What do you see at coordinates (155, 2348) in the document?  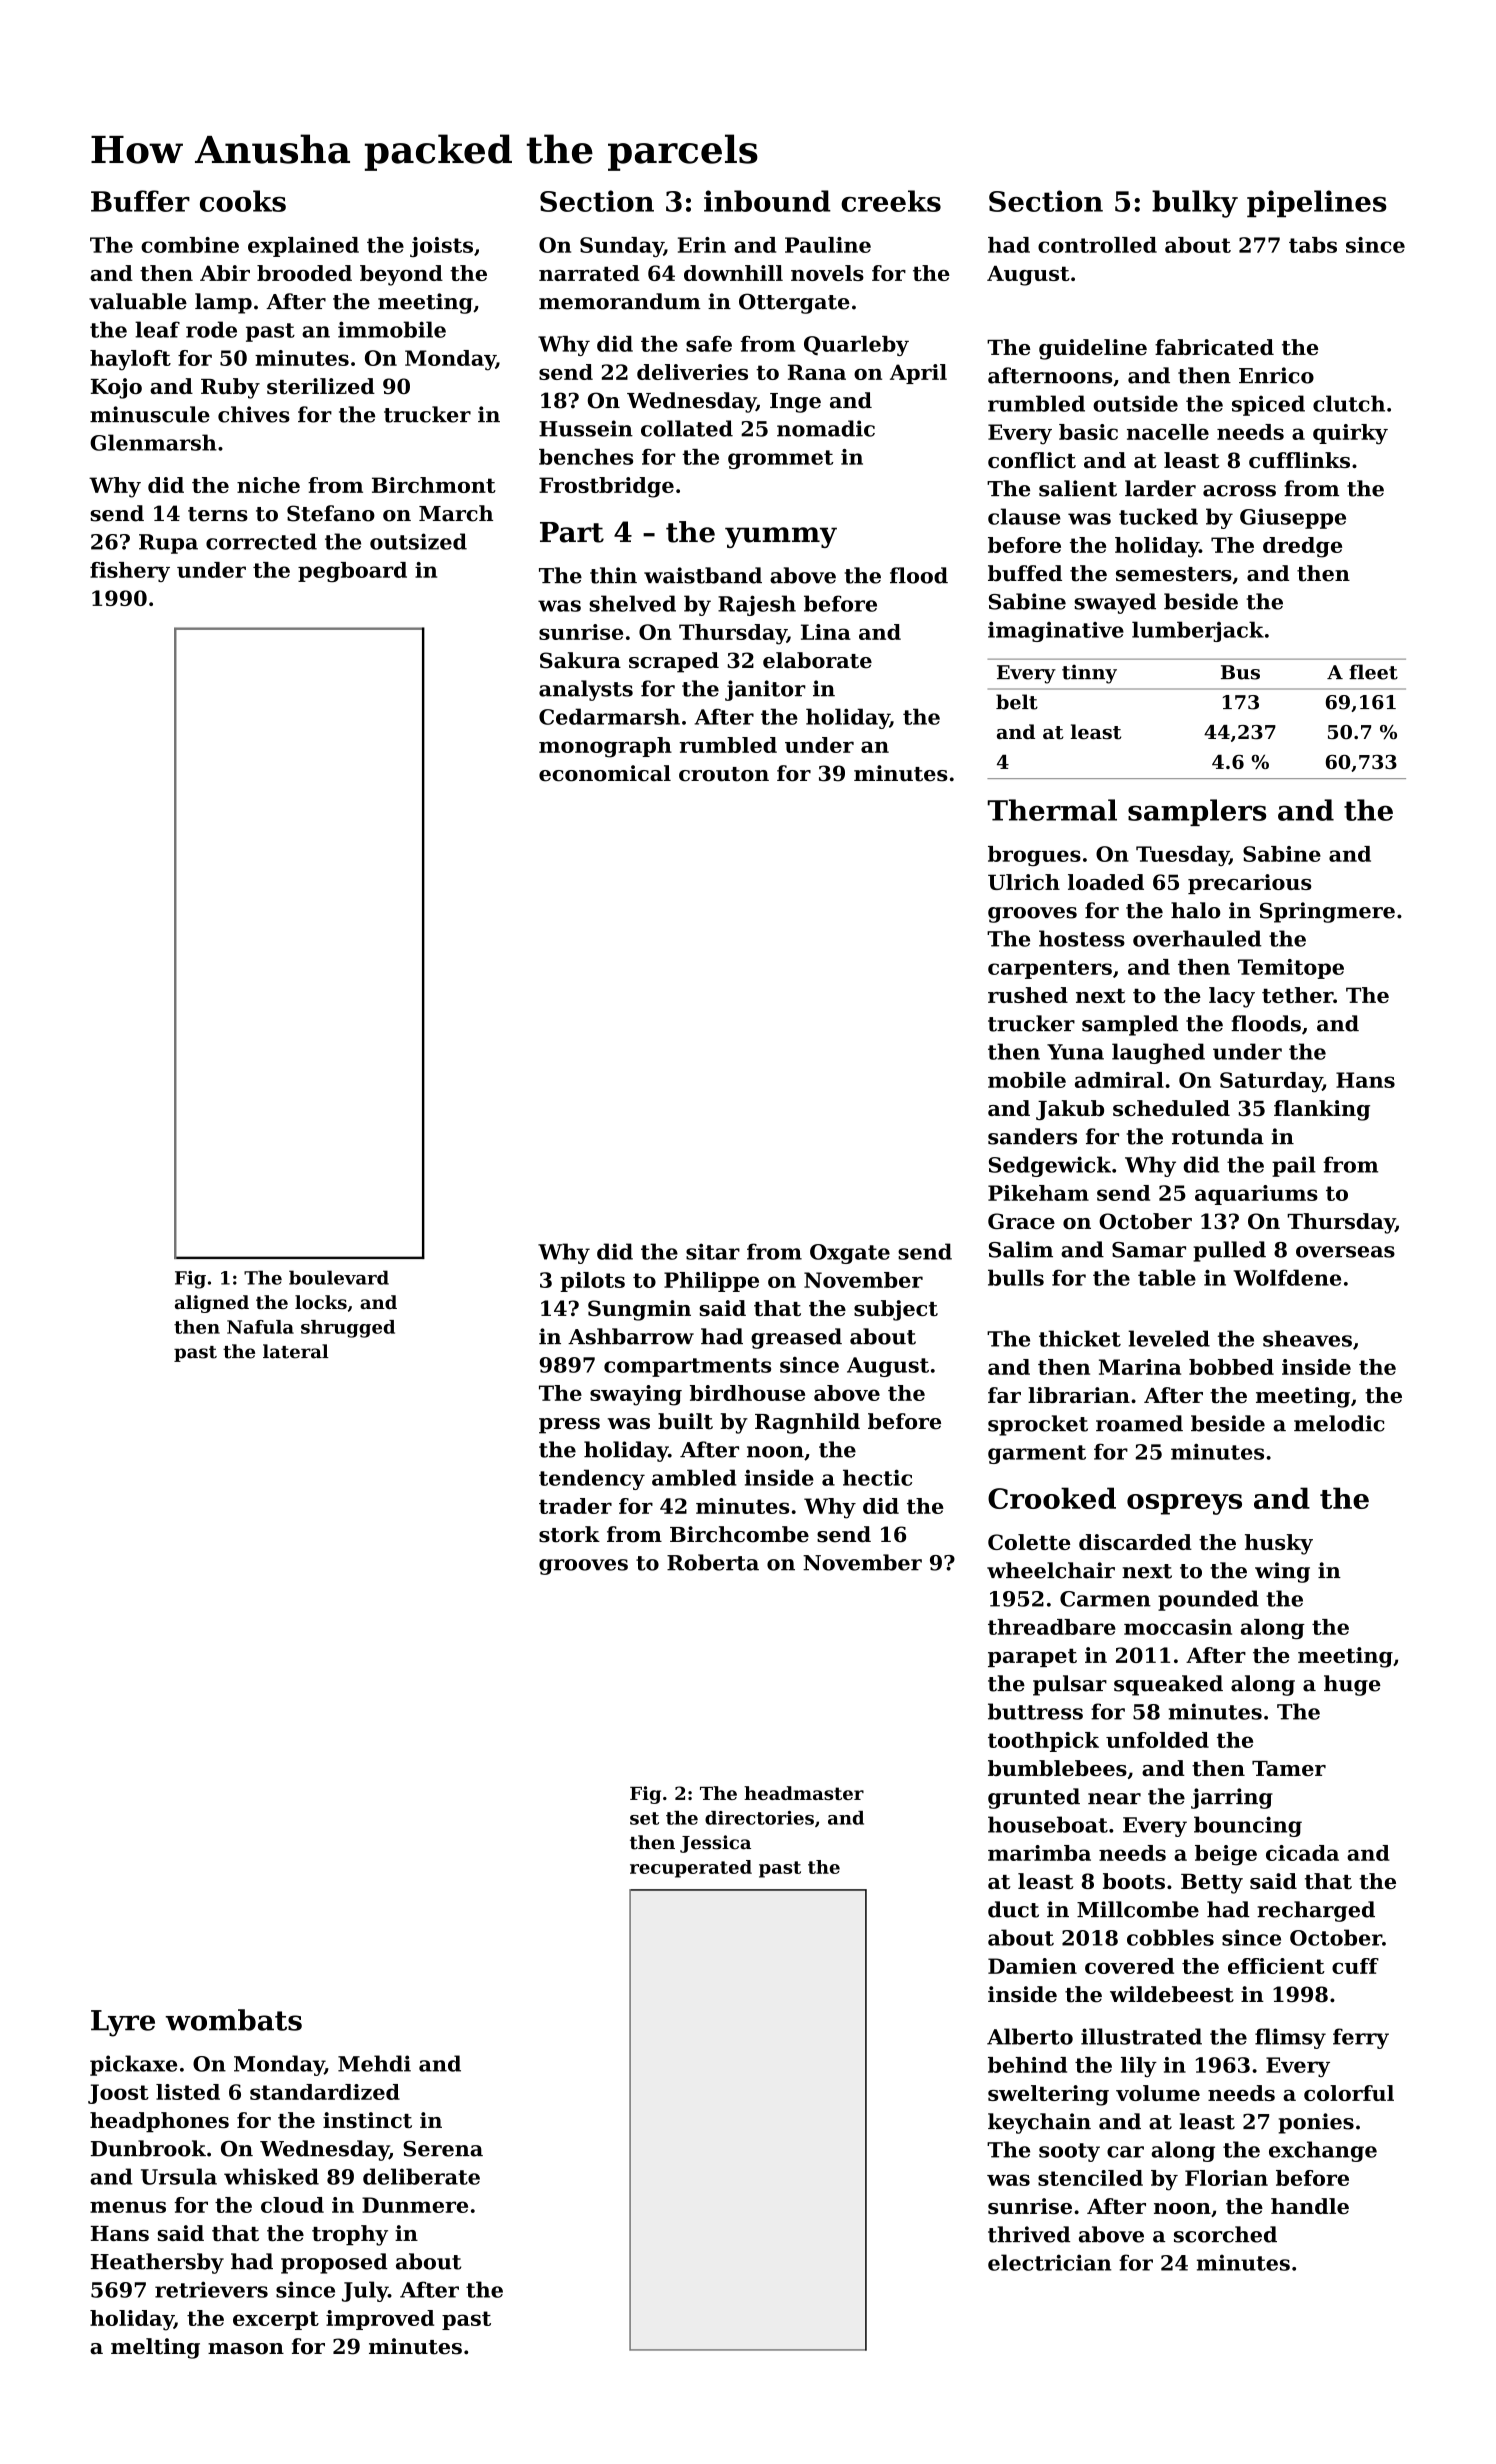 I see `melting` at bounding box center [155, 2348].
